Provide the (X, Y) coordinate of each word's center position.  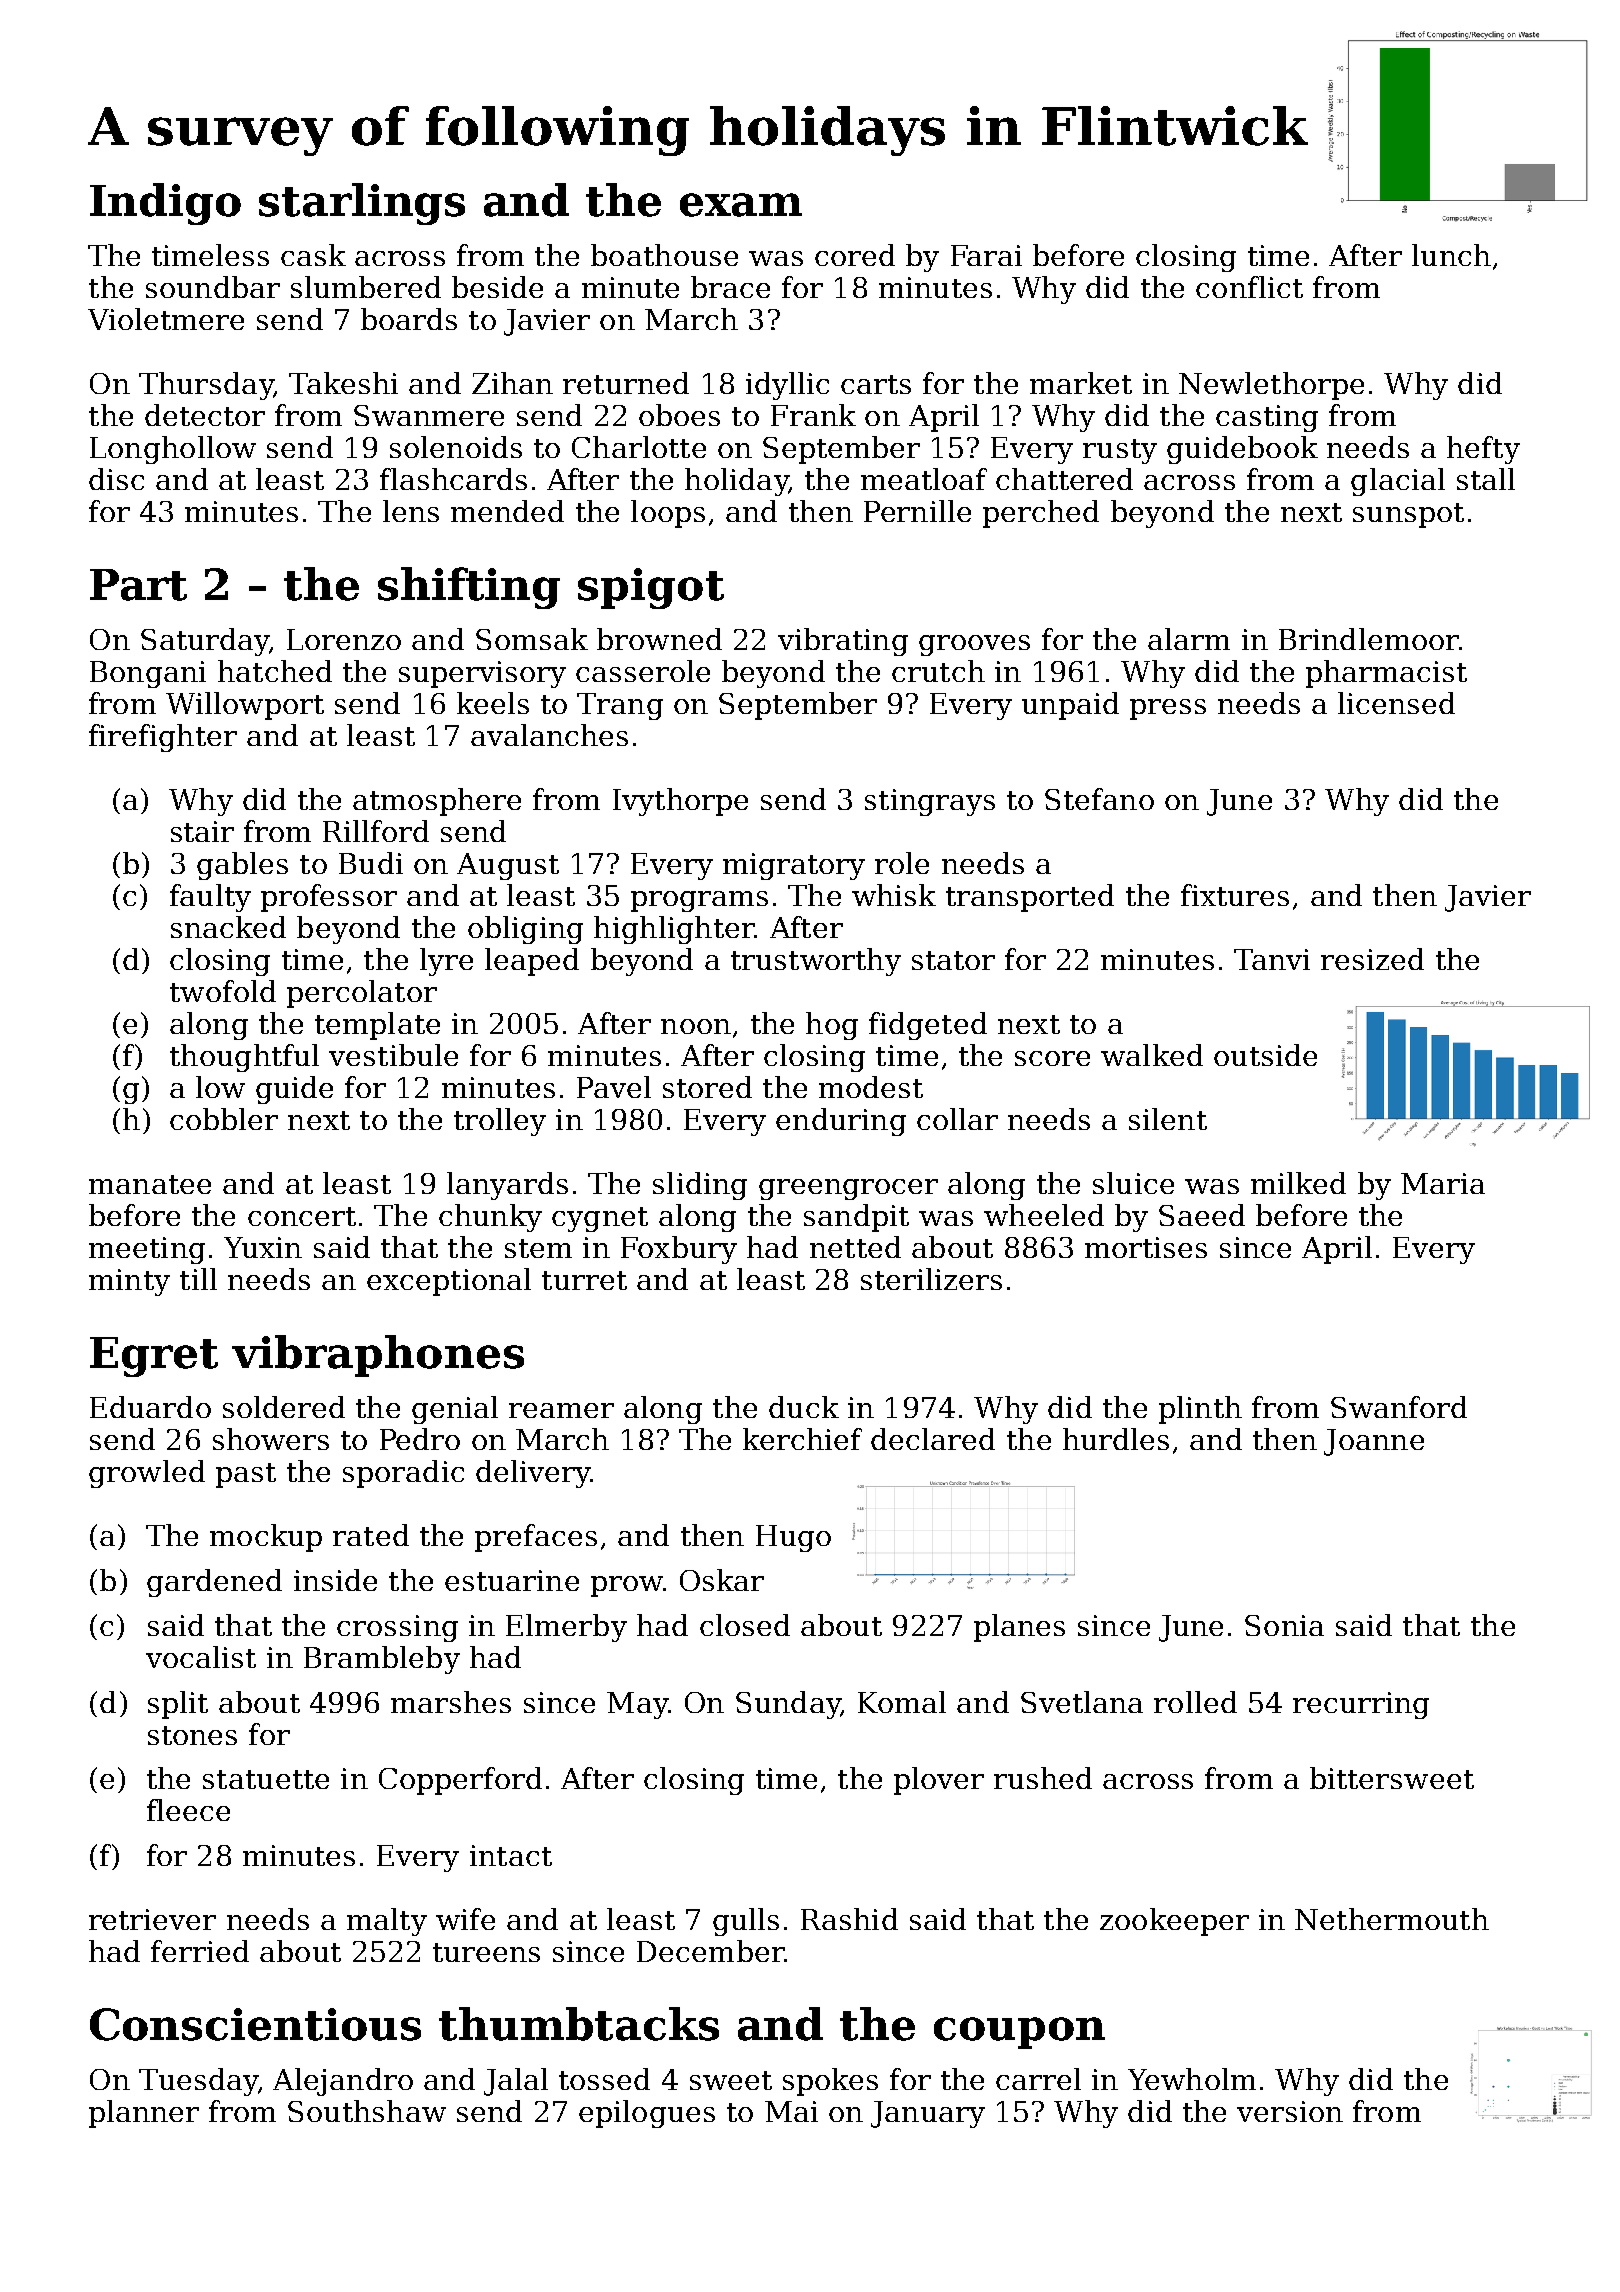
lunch (1451, 255)
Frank (813, 415)
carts (876, 384)
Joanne (1374, 1442)
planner (144, 2114)
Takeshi (343, 383)
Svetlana (1082, 1702)
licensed (1396, 703)
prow (627, 1586)
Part (138, 585)
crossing (397, 1628)
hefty (1483, 450)
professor (329, 898)
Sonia (1284, 1625)
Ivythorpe (680, 802)
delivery (533, 1474)
